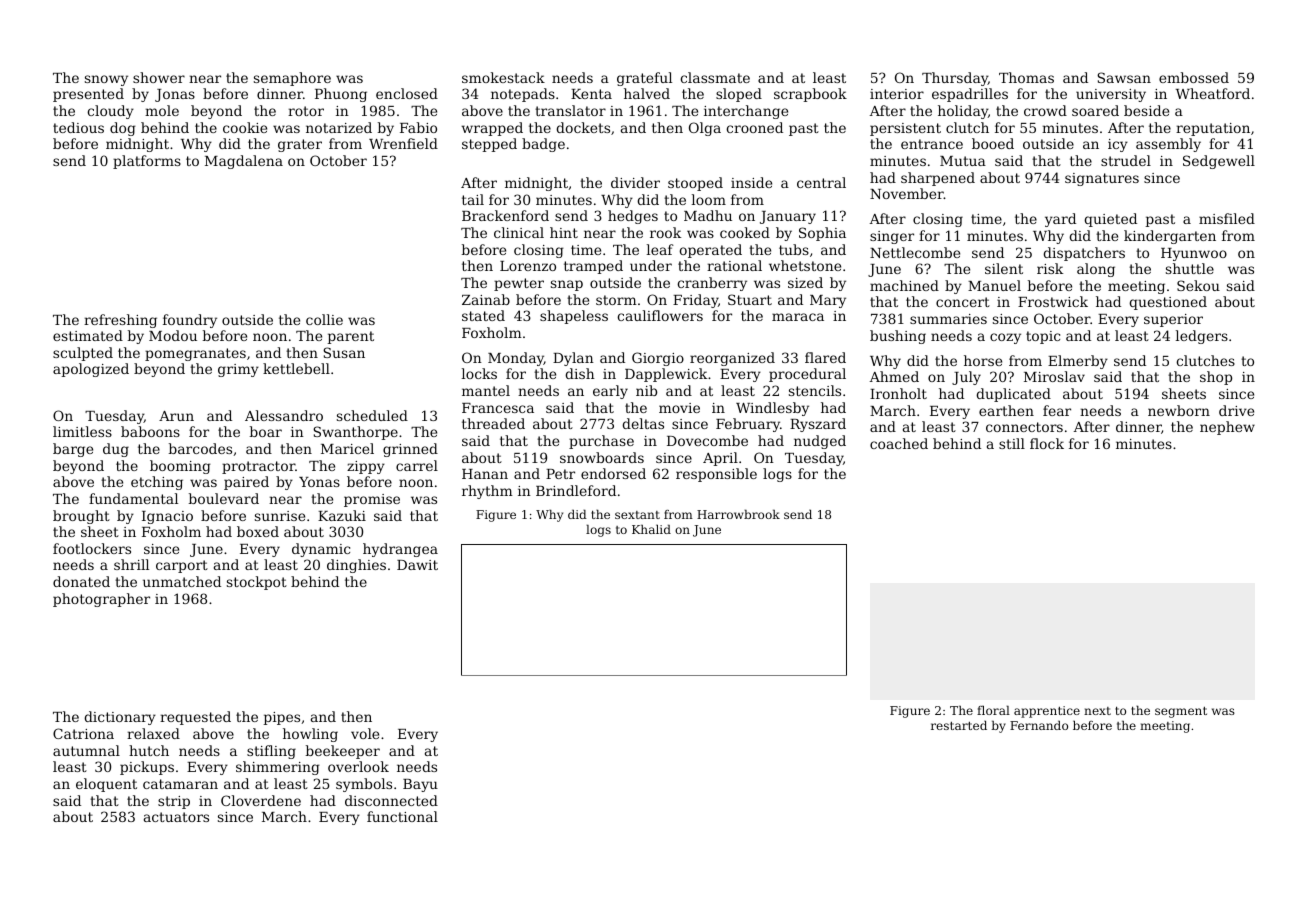 Image resolution: width=1308 pixels, height=924 pixels. What do you see at coordinates (1124, 77) in the screenshot?
I see `Sawsan` at bounding box center [1124, 77].
